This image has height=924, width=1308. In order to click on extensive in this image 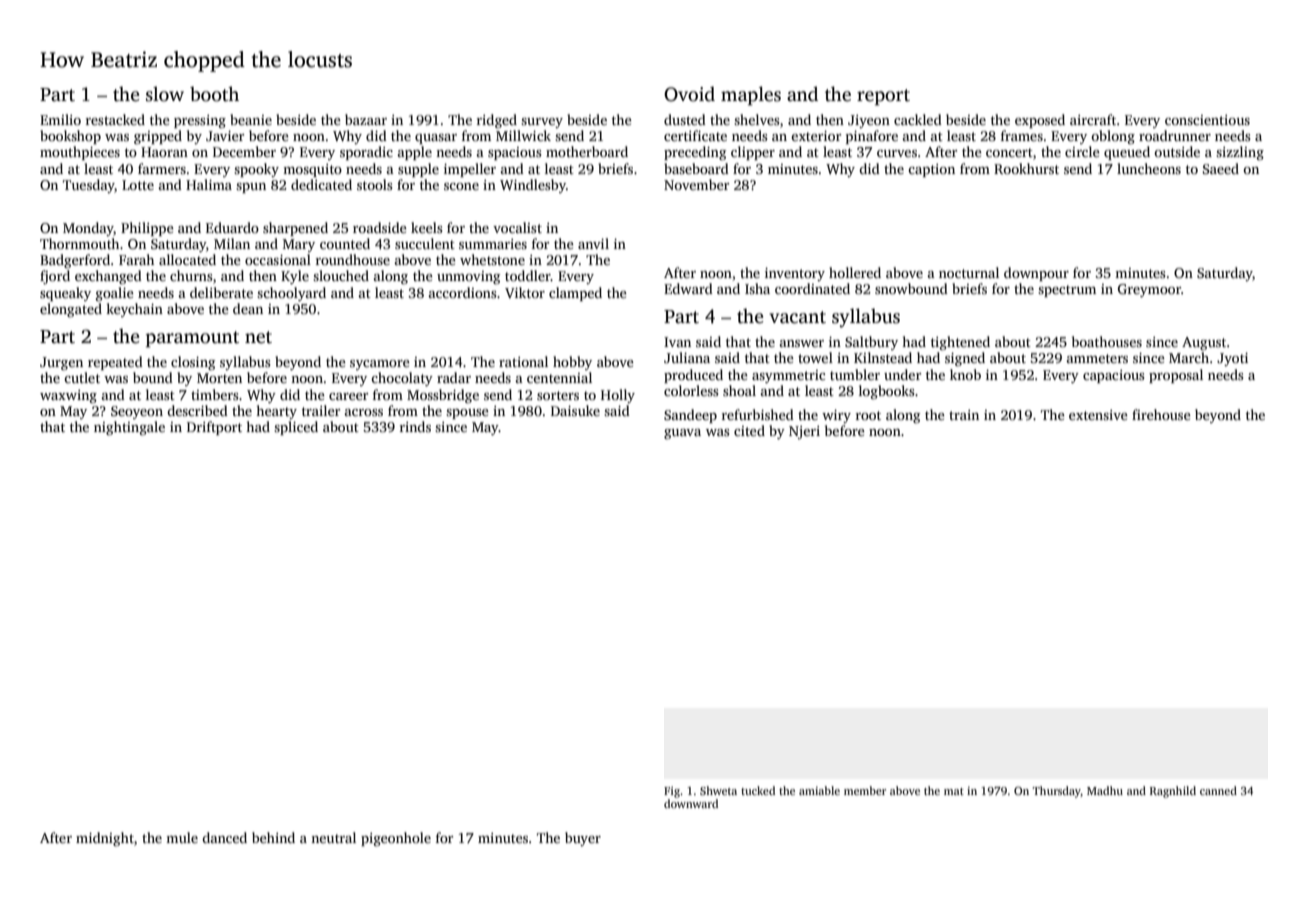, I will do `click(1098, 415)`.
